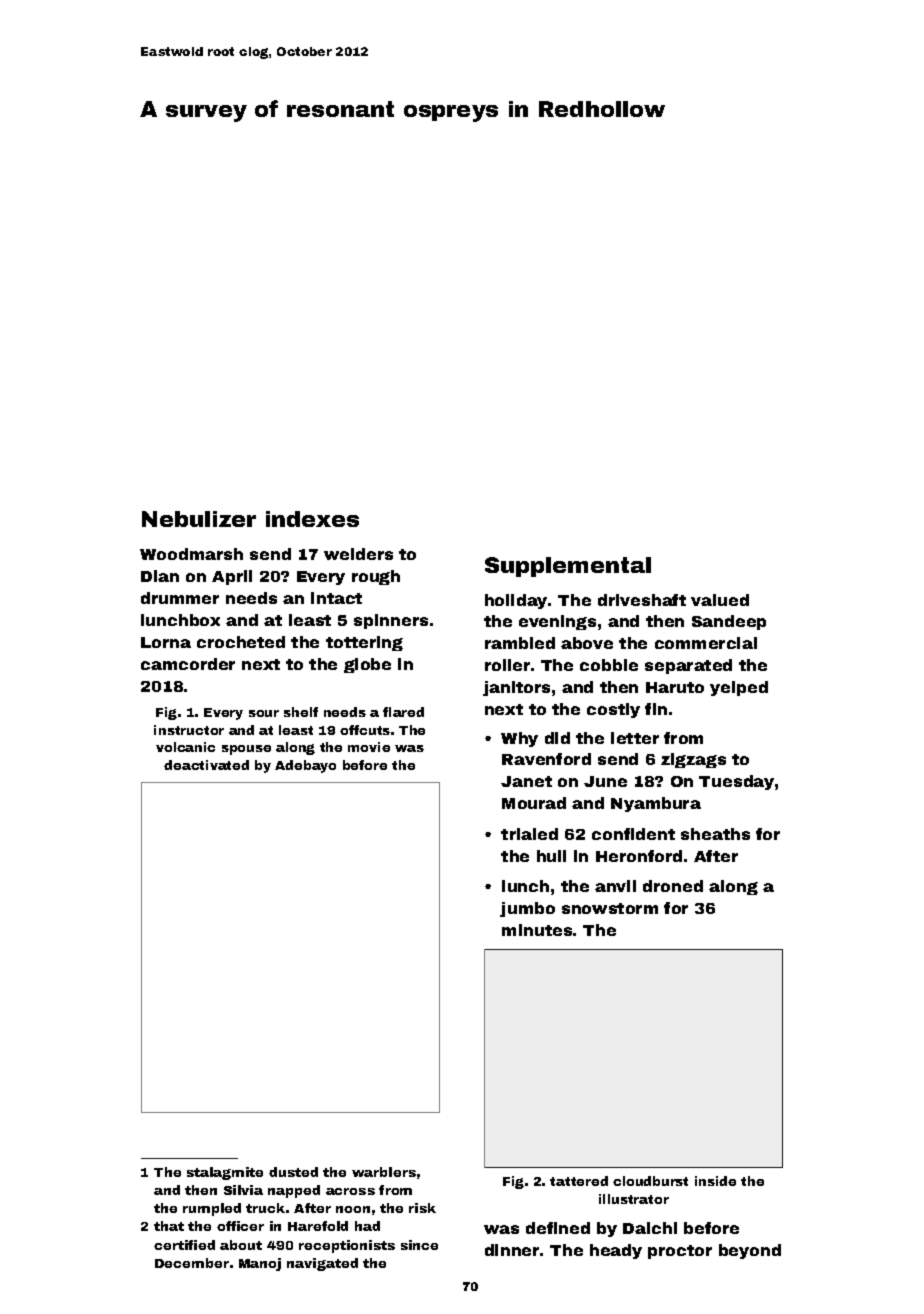  Describe the element at coordinates (568, 567) in the screenshot. I see `Supplemental` at that location.
